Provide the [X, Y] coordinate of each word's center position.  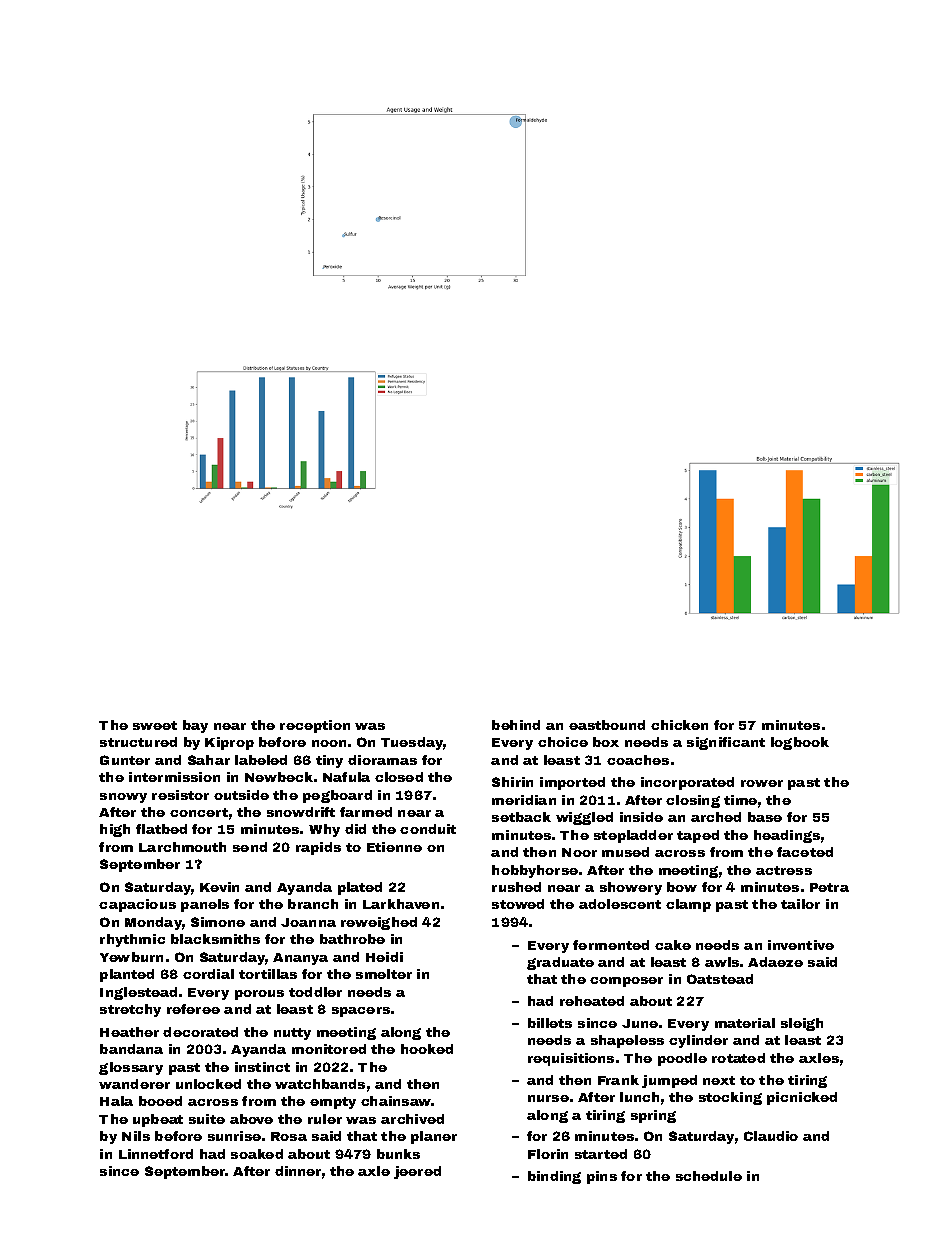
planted [127, 975]
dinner [298, 1171]
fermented [611, 945]
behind [516, 725]
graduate [560, 963]
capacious [137, 905]
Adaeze [775, 962]
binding [554, 1177]
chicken [679, 725]
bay [195, 726]
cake [673, 945]
